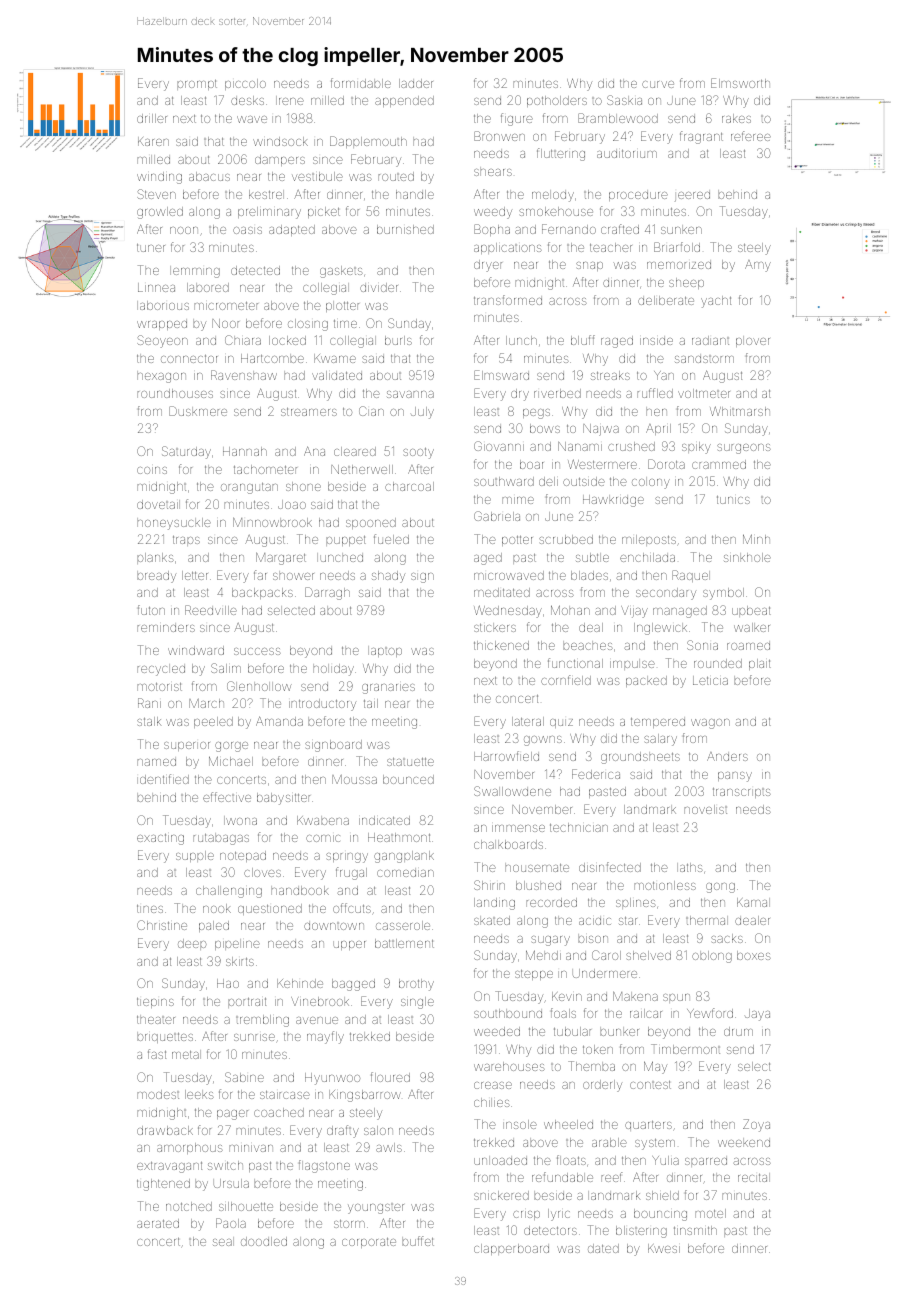 This screenshot has height=1316, width=908. Describe the element at coordinates (747, 557) in the screenshot. I see `sinkhole` at that location.
